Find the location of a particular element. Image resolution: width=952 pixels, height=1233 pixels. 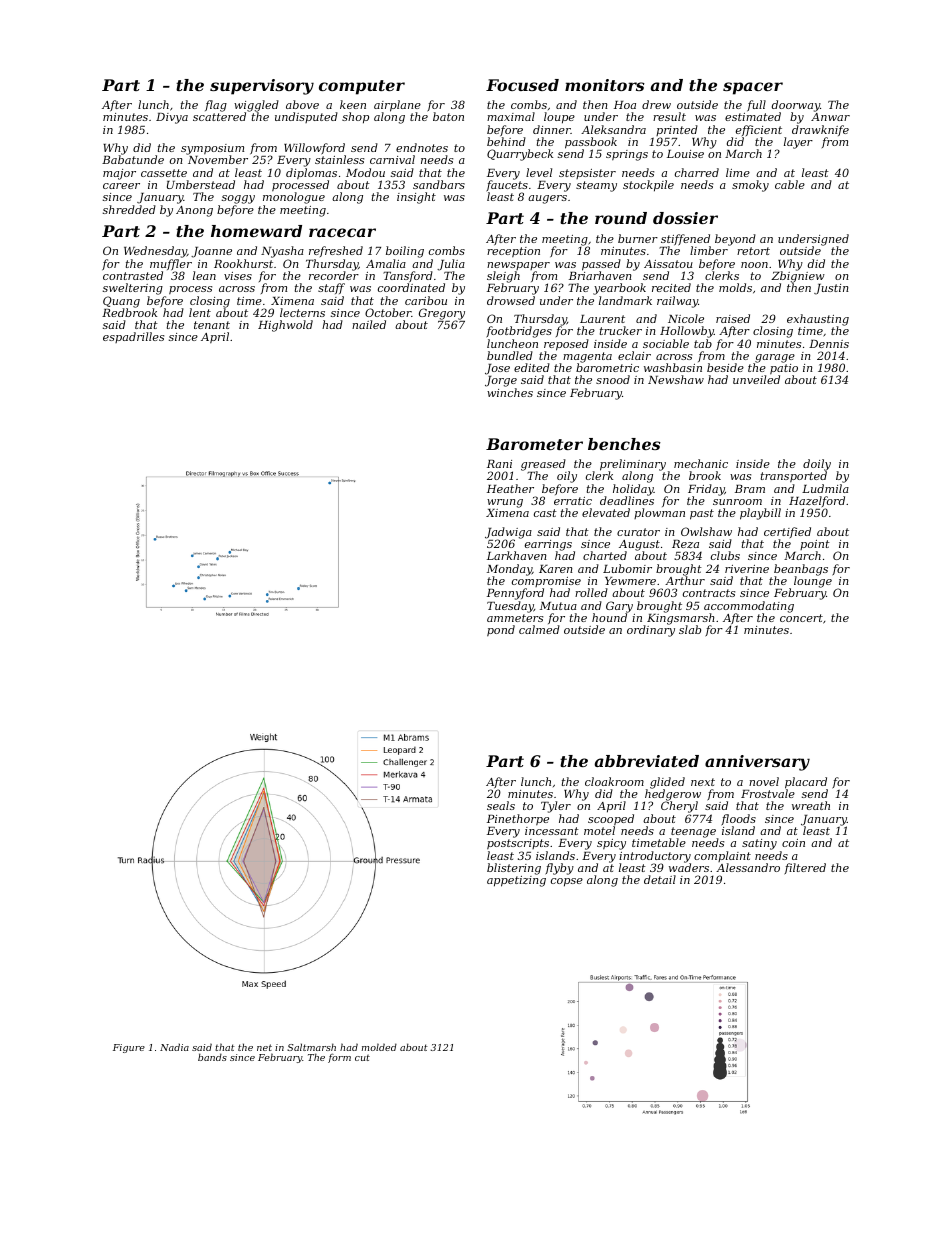

unveiled is located at coordinates (756, 380).
